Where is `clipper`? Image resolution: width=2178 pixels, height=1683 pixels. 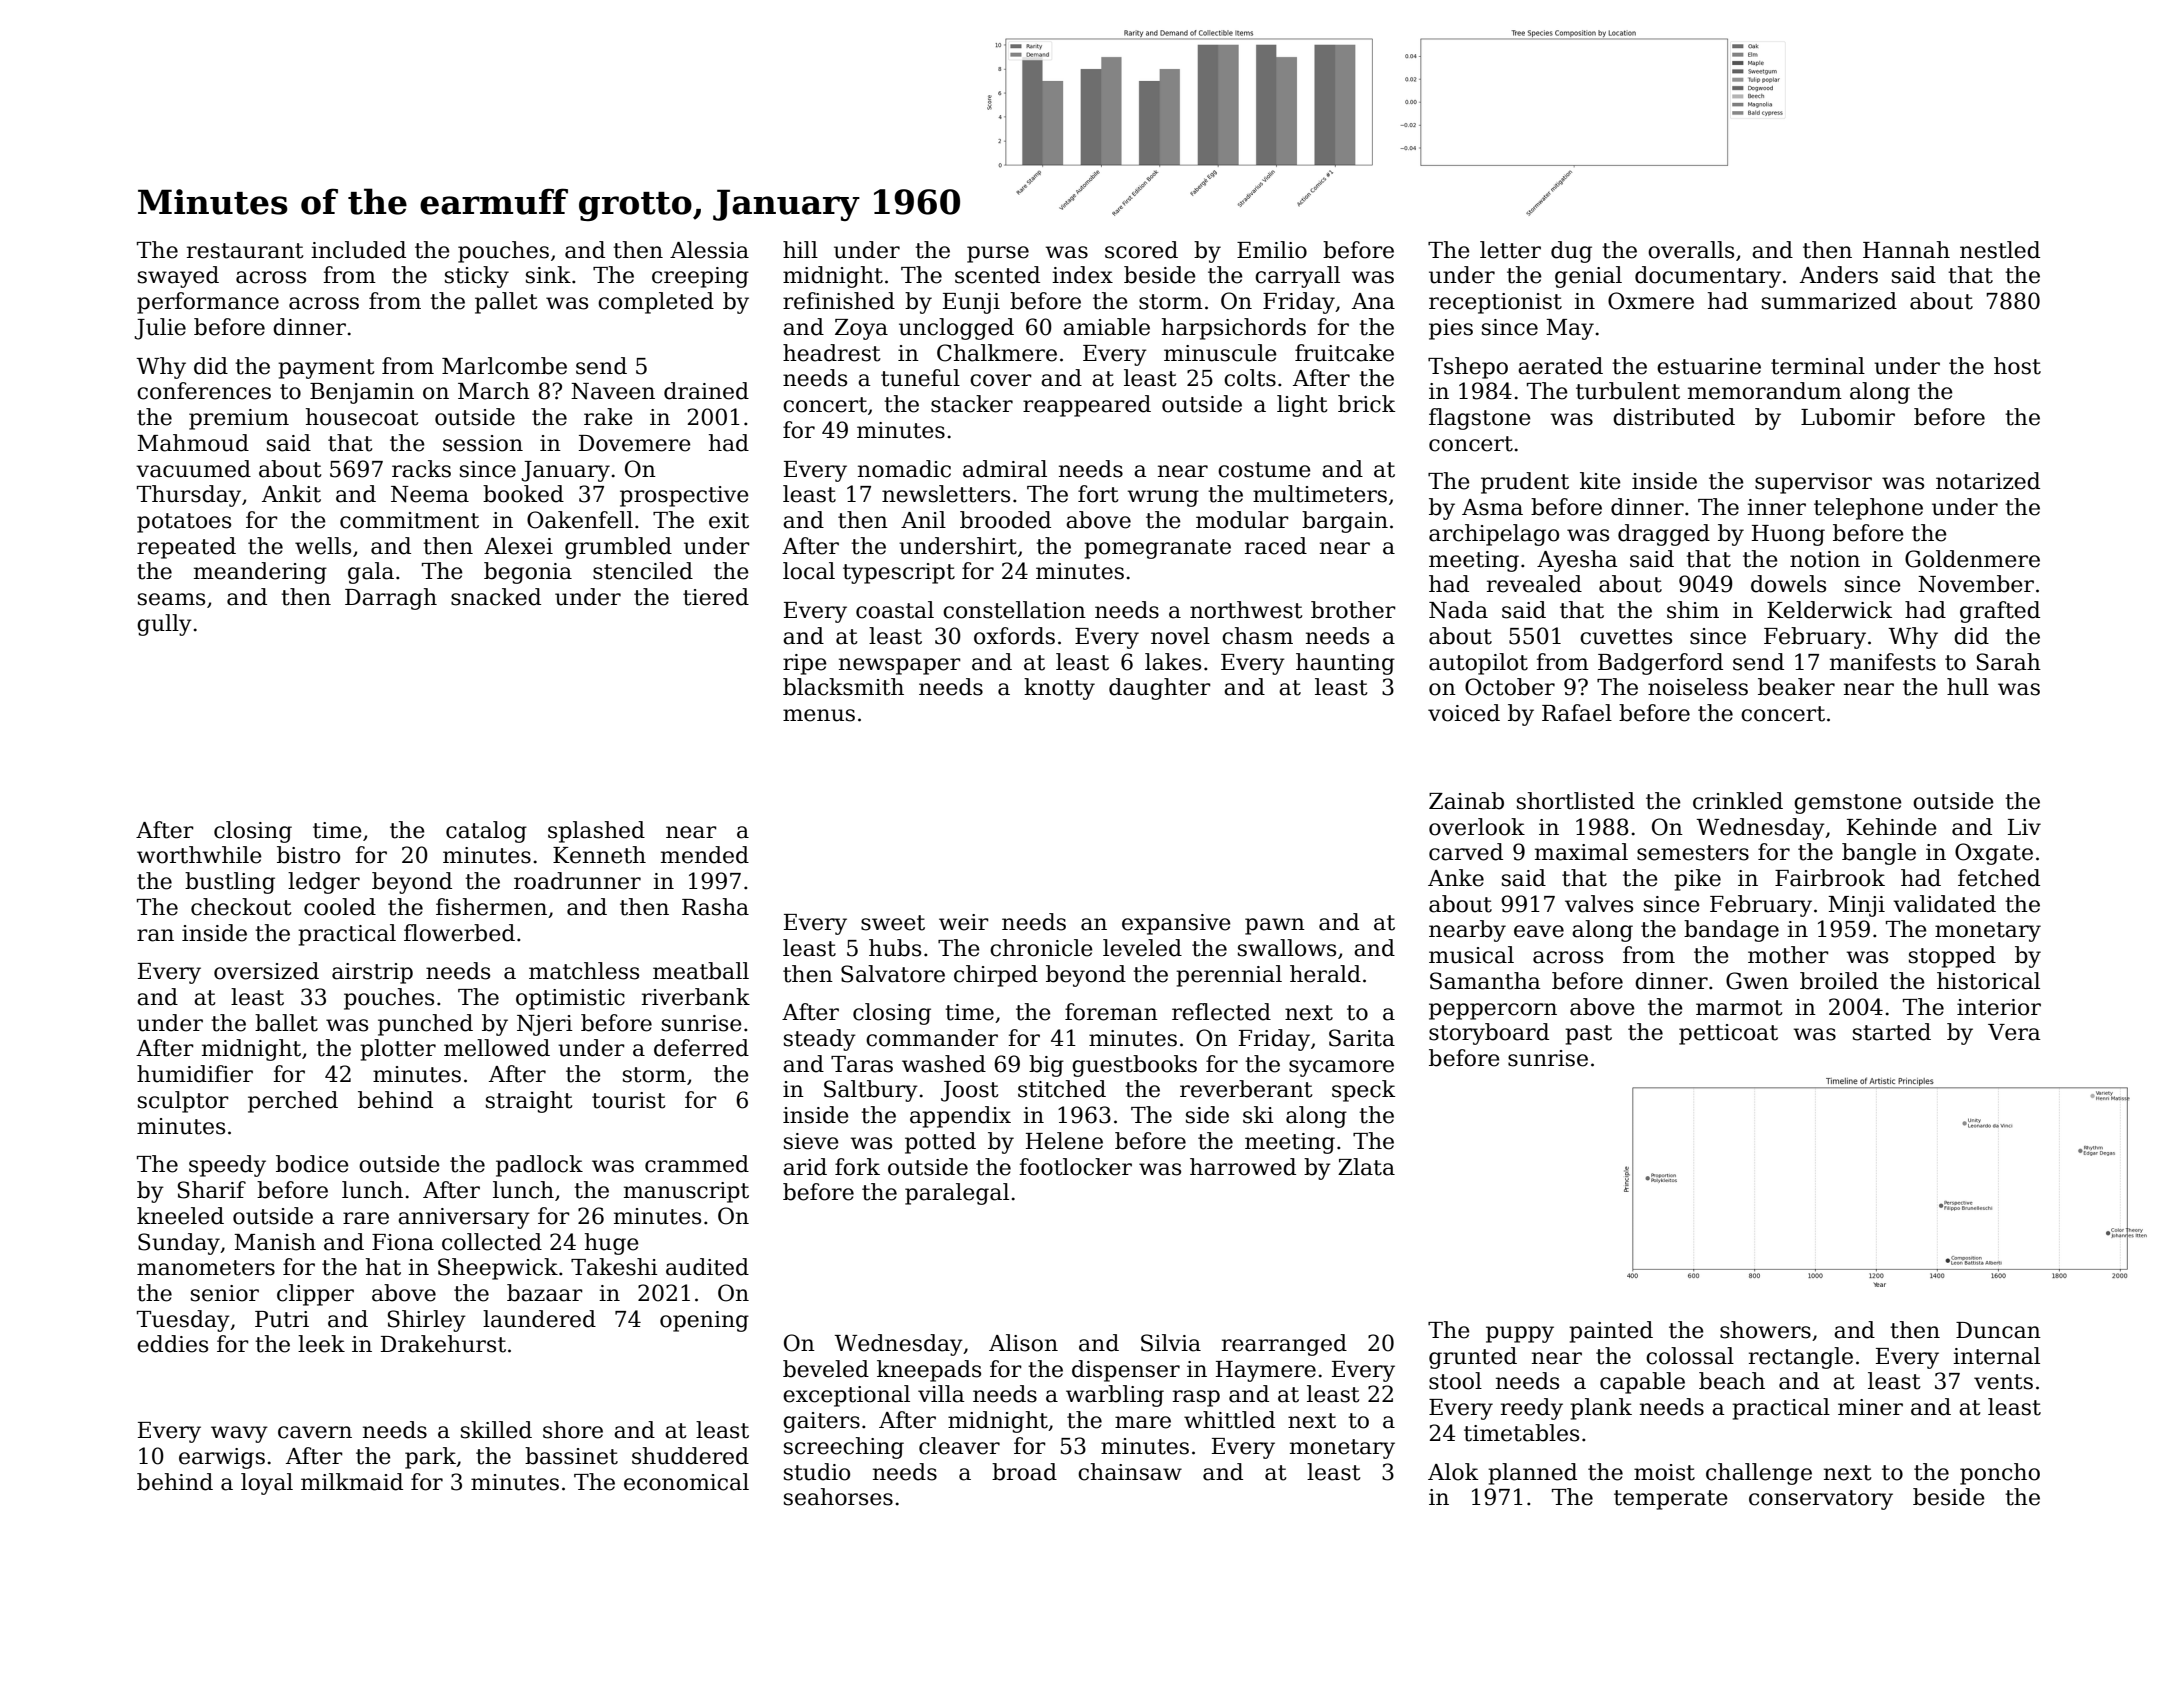
clipper is located at coordinates (315, 1295).
